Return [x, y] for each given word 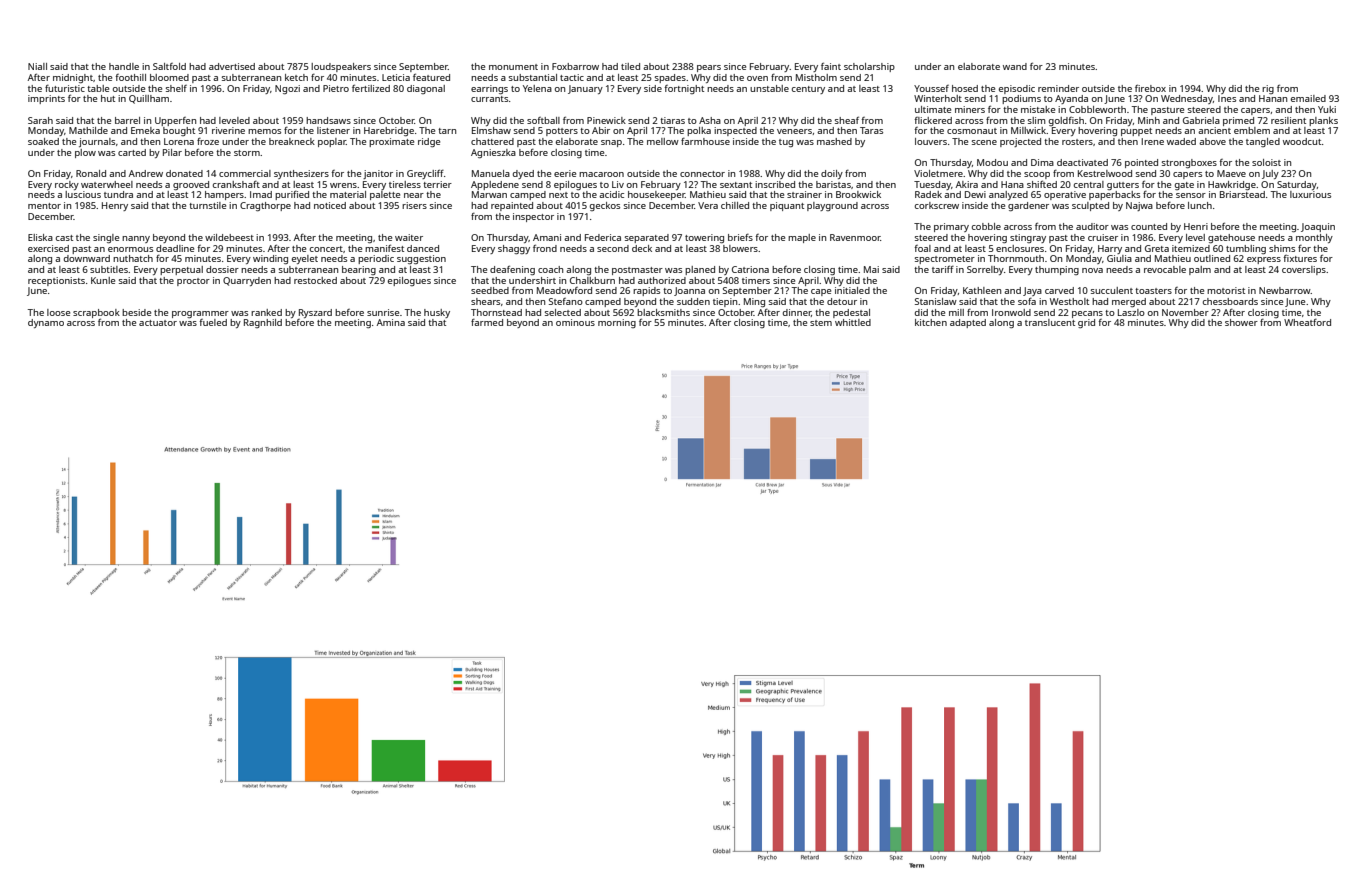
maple [802, 238]
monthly [1314, 238]
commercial [245, 173]
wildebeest [229, 237]
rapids [646, 291]
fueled [213, 322]
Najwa [1139, 206]
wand [1015, 66]
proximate [391, 142]
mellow [663, 141]
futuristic [65, 88]
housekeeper [656, 195]
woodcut [1302, 141]
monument [513, 67]
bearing [359, 270]
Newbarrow [1285, 290]
